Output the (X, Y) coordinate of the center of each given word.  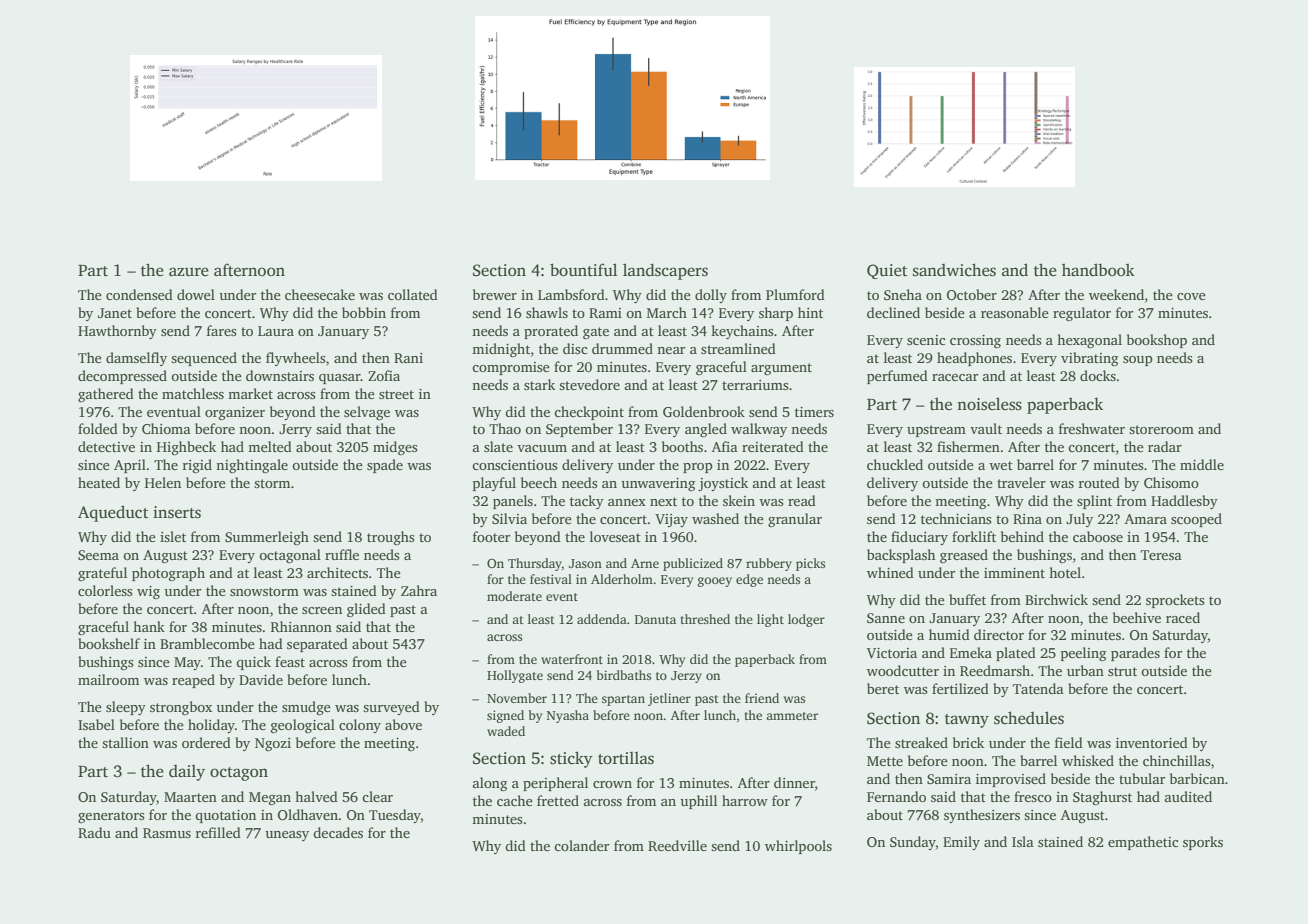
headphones (974, 359)
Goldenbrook (704, 411)
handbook (1098, 269)
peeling (1083, 654)
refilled (218, 832)
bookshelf (109, 643)
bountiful (583, 270)
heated (99, 482)
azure (189, 271)
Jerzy (686, 677)
